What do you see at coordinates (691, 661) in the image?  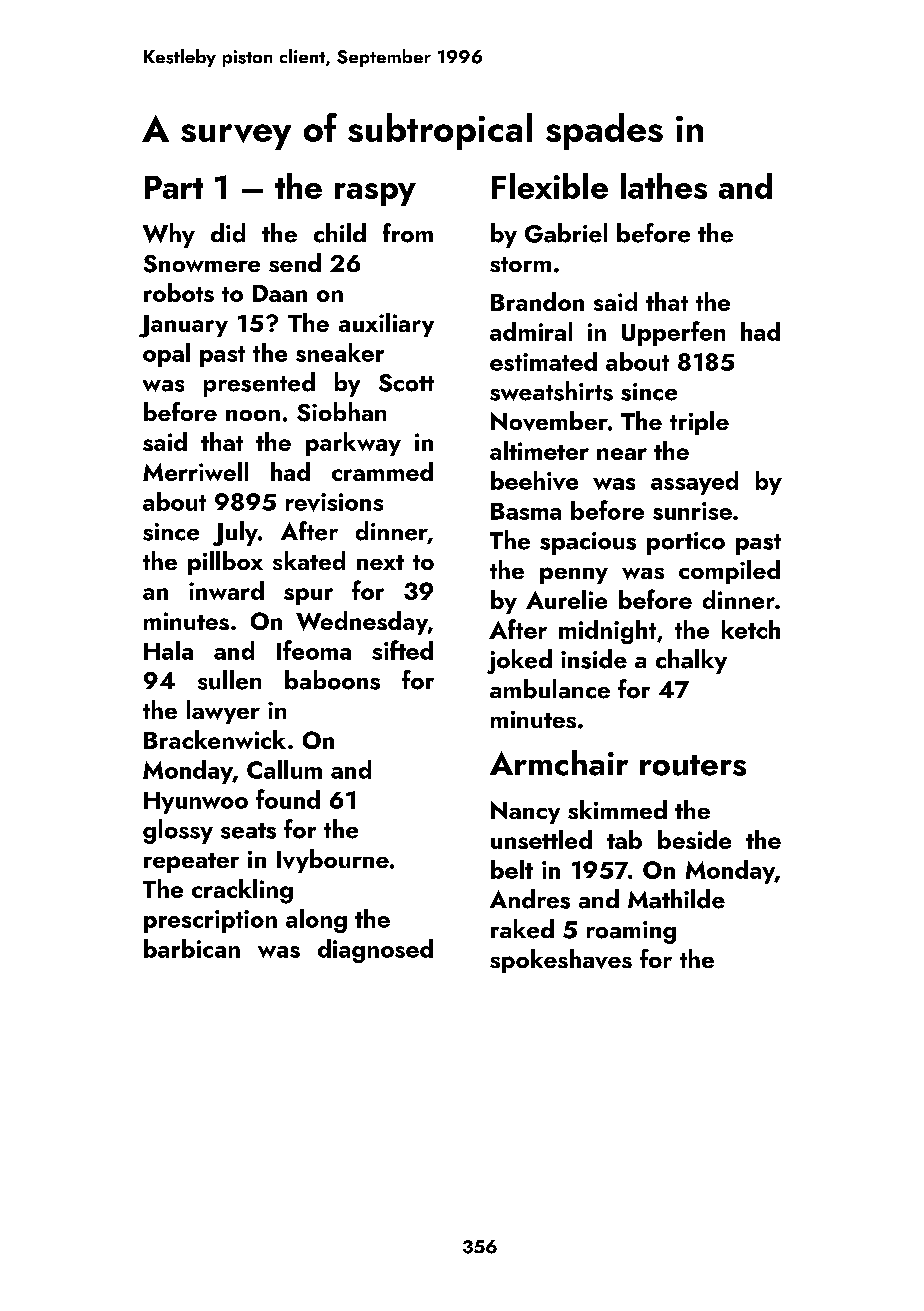 I see `chalky` at bounding box center [691, 661].
